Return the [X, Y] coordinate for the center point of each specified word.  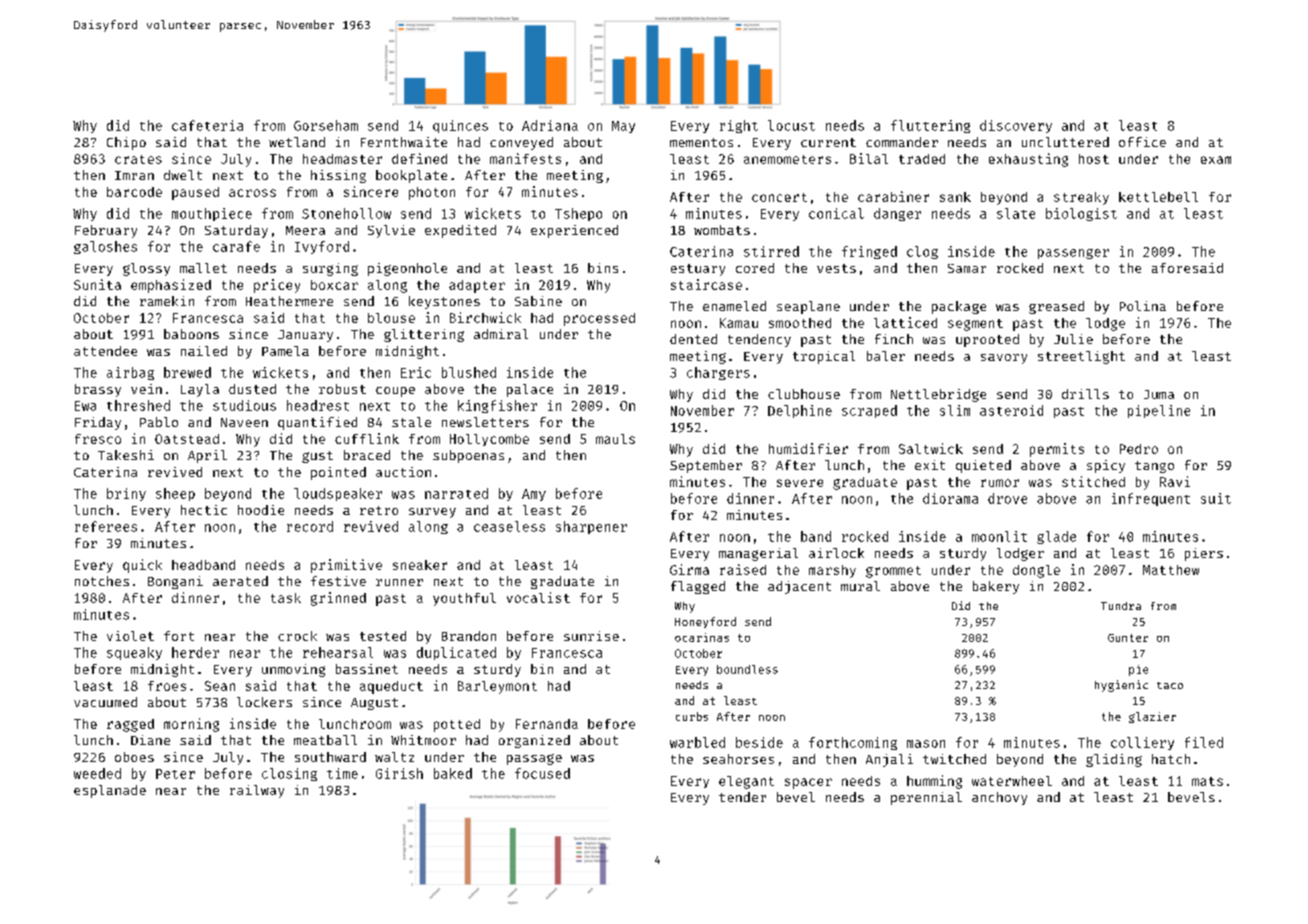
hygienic [1121, 686]
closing [289, 774]
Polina [1143, 306]
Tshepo [578, 214]
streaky [1081, 198]
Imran [134, 175]
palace [530, 390]
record [310, 526]
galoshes [105, 247]
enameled [734, 306]
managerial [758, 554]
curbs [692, 716]
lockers [264, 702]
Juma [1159, 394]
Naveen [244, 422]
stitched [1093, 481]
